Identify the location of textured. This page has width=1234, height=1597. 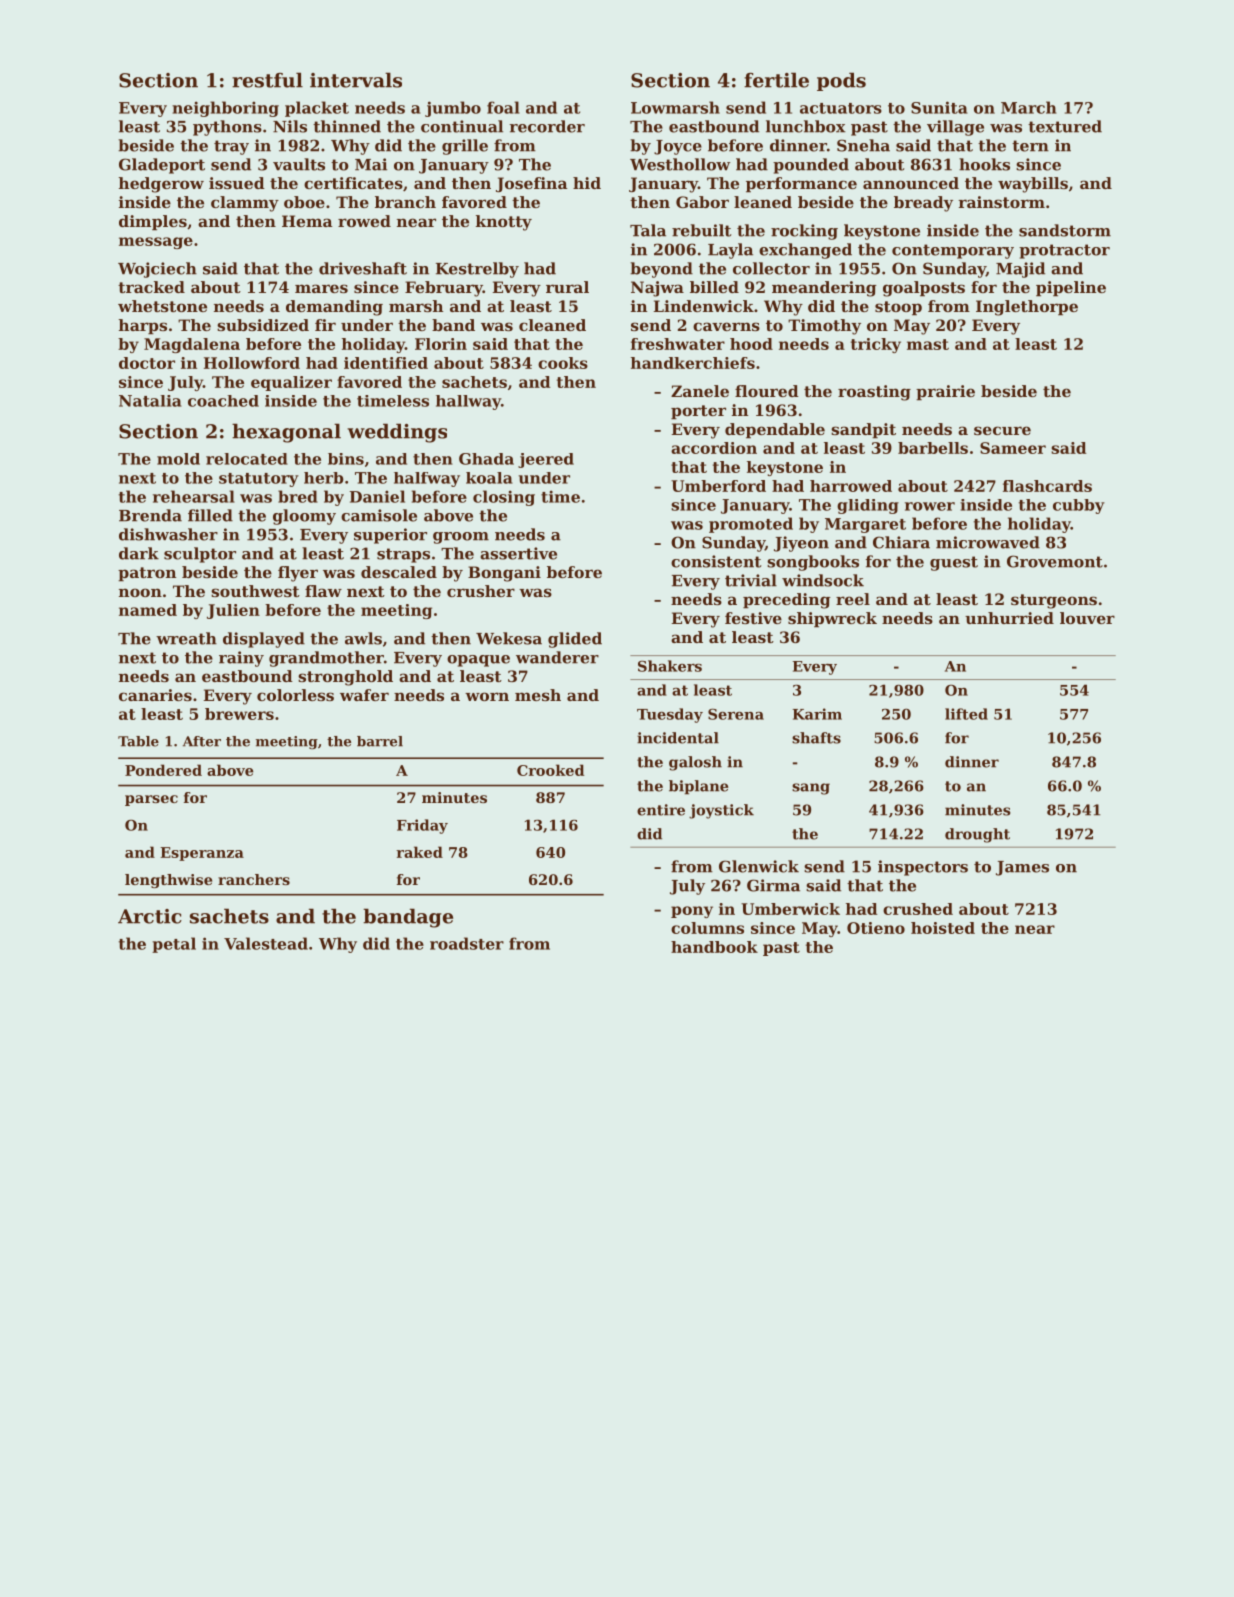
(1065, 126).
